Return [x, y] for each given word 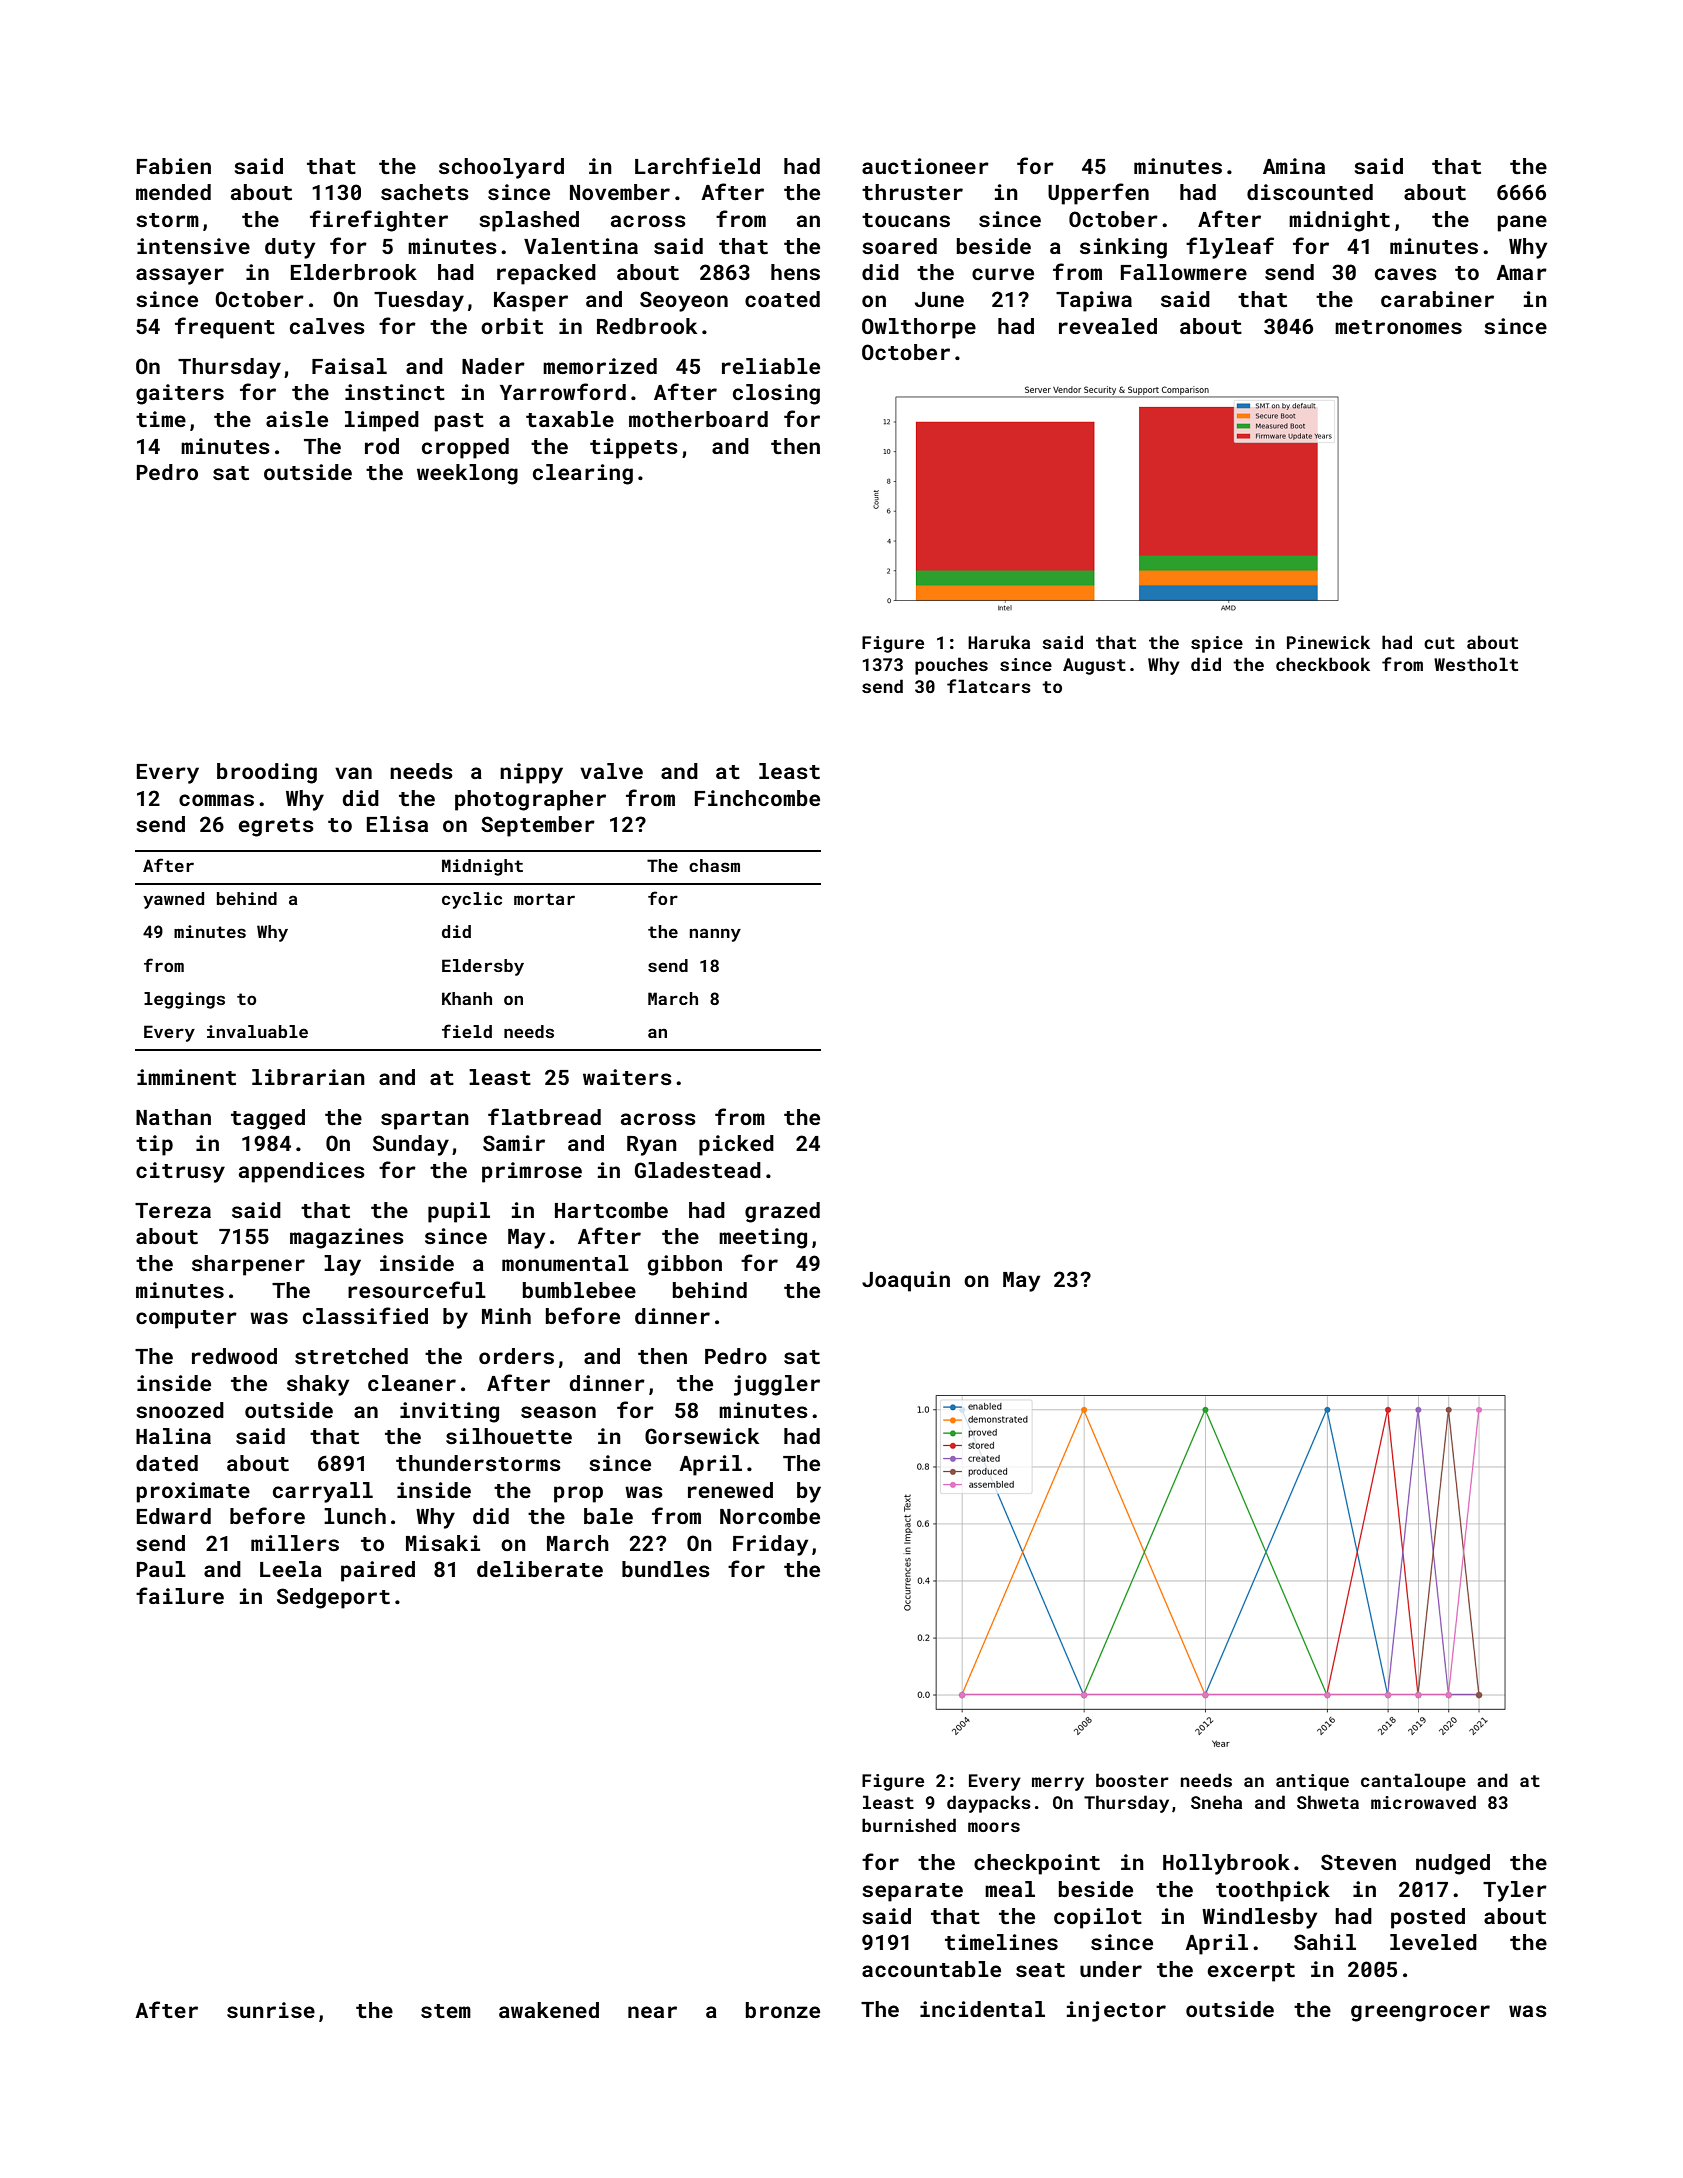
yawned [173, 900]
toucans [906, 220]
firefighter [379, 221]
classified [365, 1315]
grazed [782, 1212]
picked [736, 1145]
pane [1522, 223]
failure [180, 1595]
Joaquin [906, 1281]
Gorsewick [702, 1436]
